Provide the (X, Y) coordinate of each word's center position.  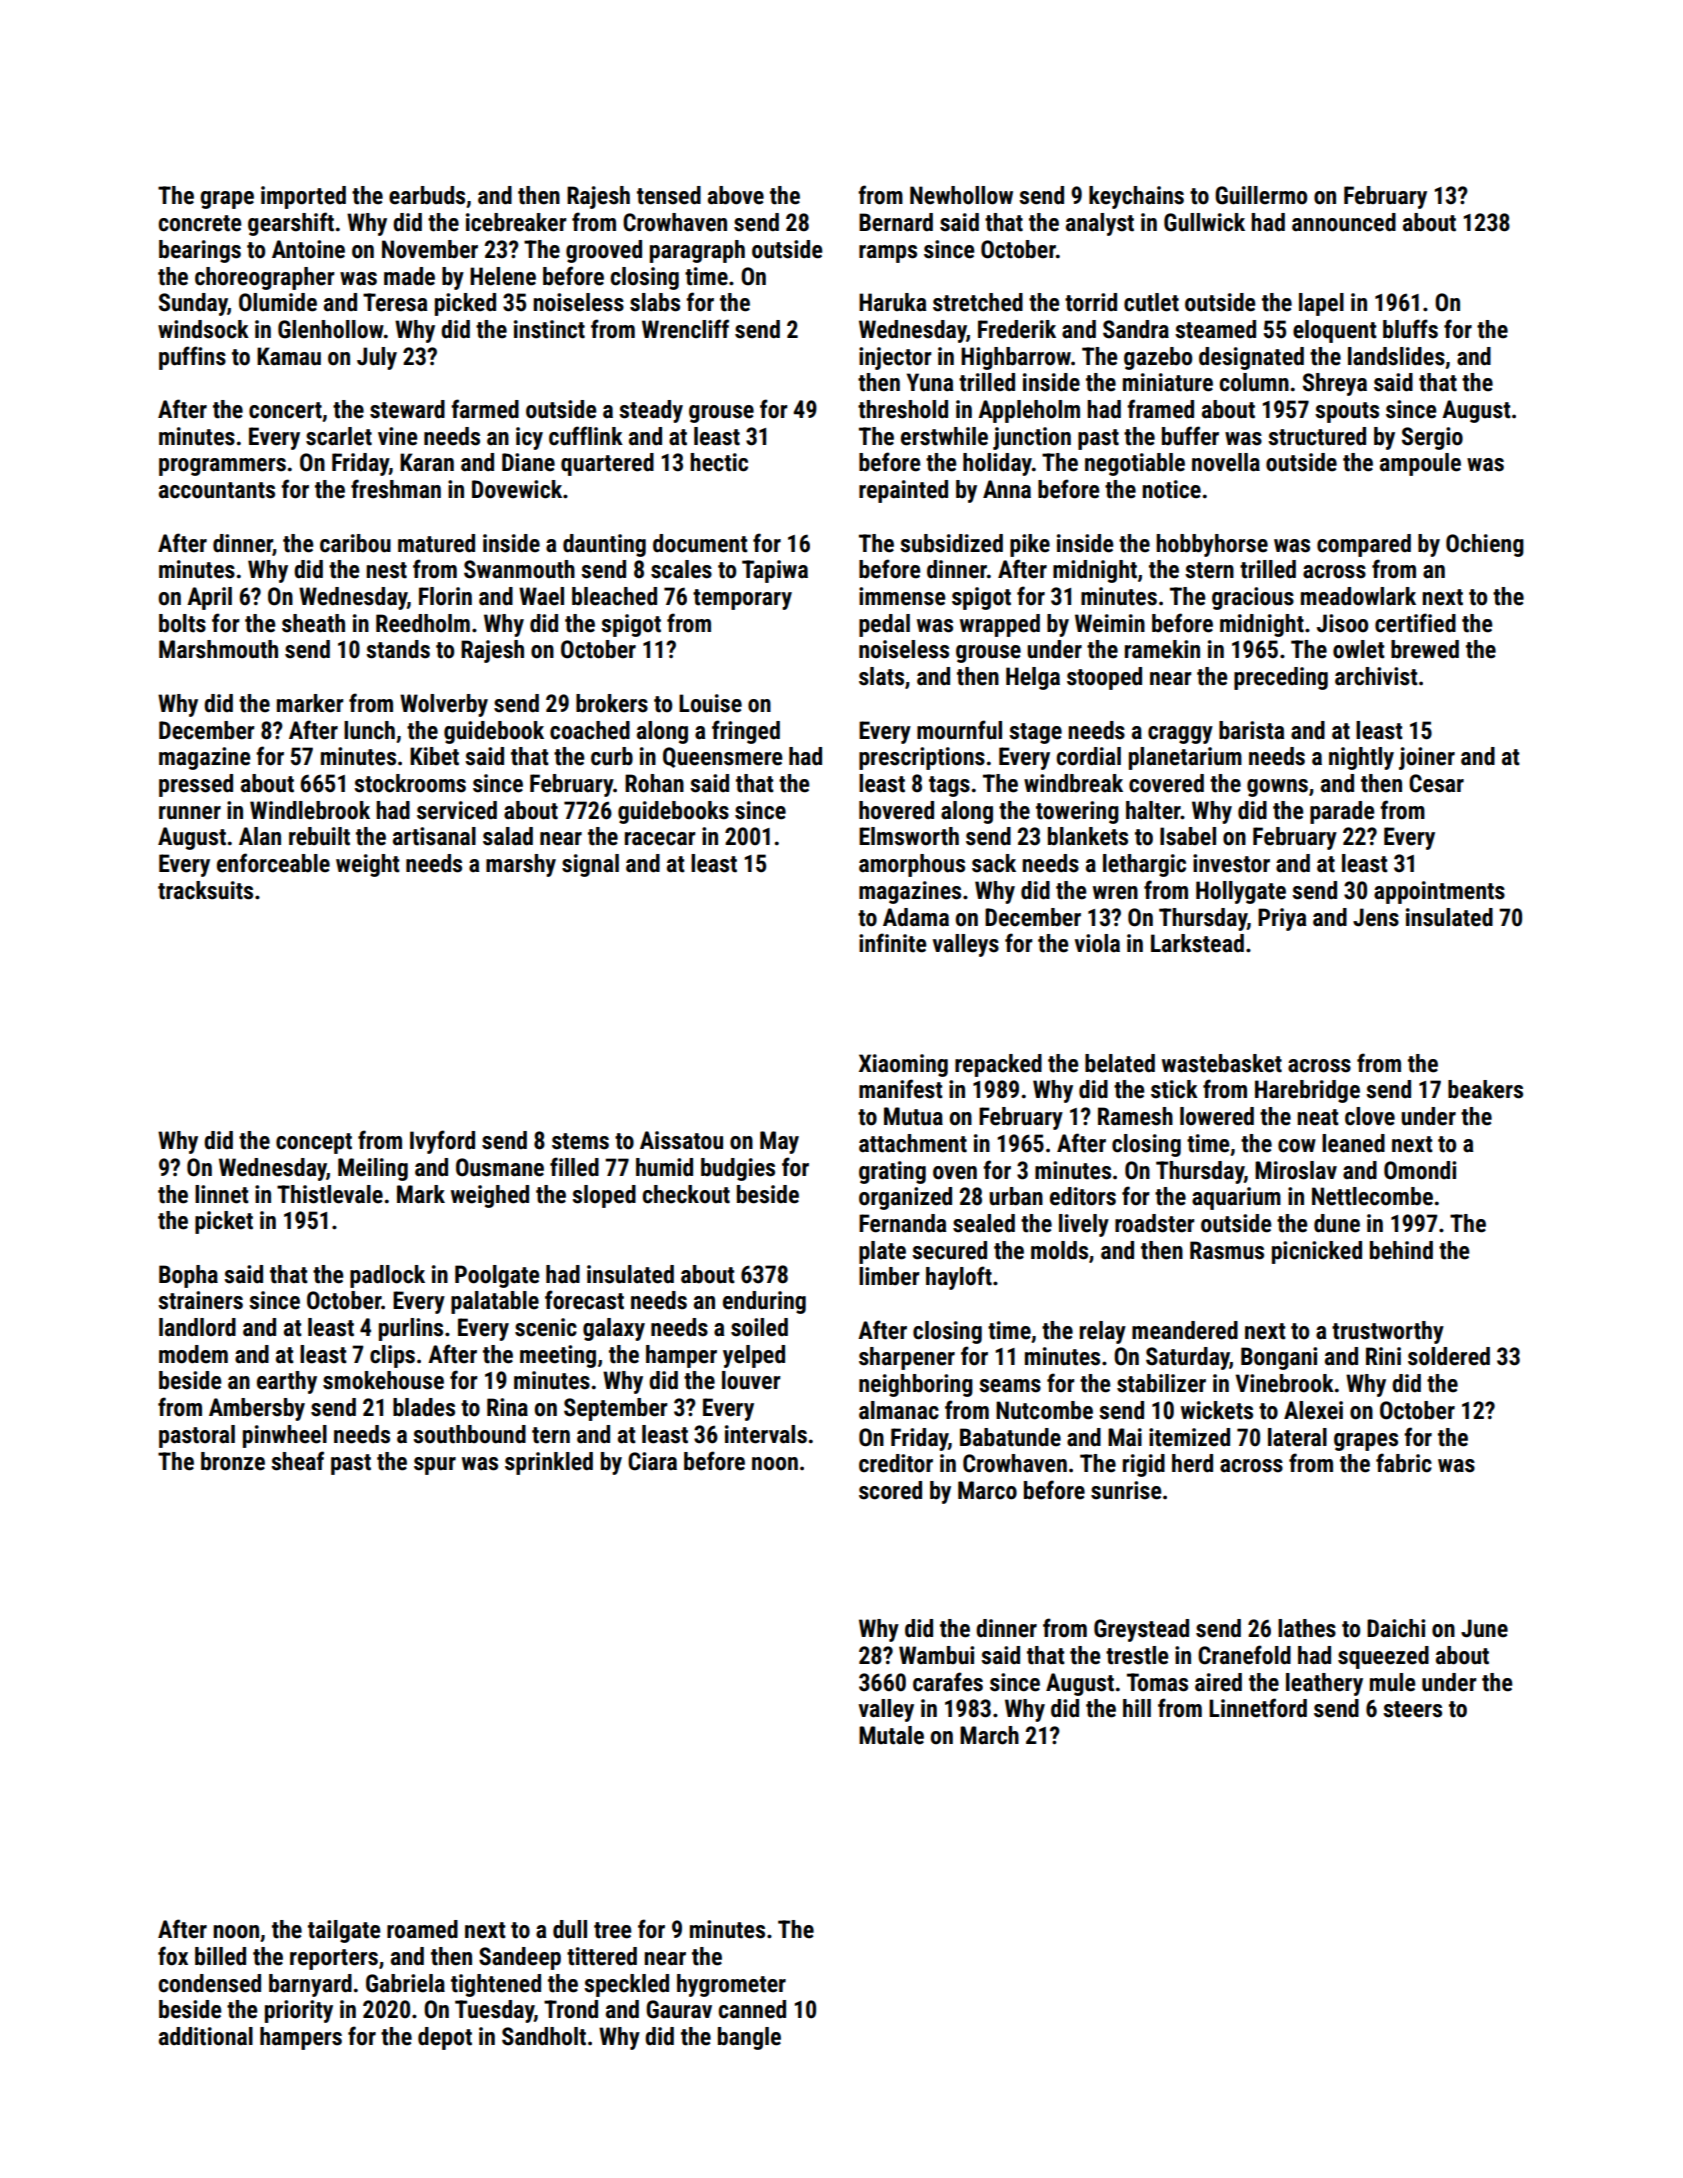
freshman (396, 489)
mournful (959, 730)
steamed (1215, 329)
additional (206, 2036)
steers (1412, 1709)
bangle (749, 2038)
